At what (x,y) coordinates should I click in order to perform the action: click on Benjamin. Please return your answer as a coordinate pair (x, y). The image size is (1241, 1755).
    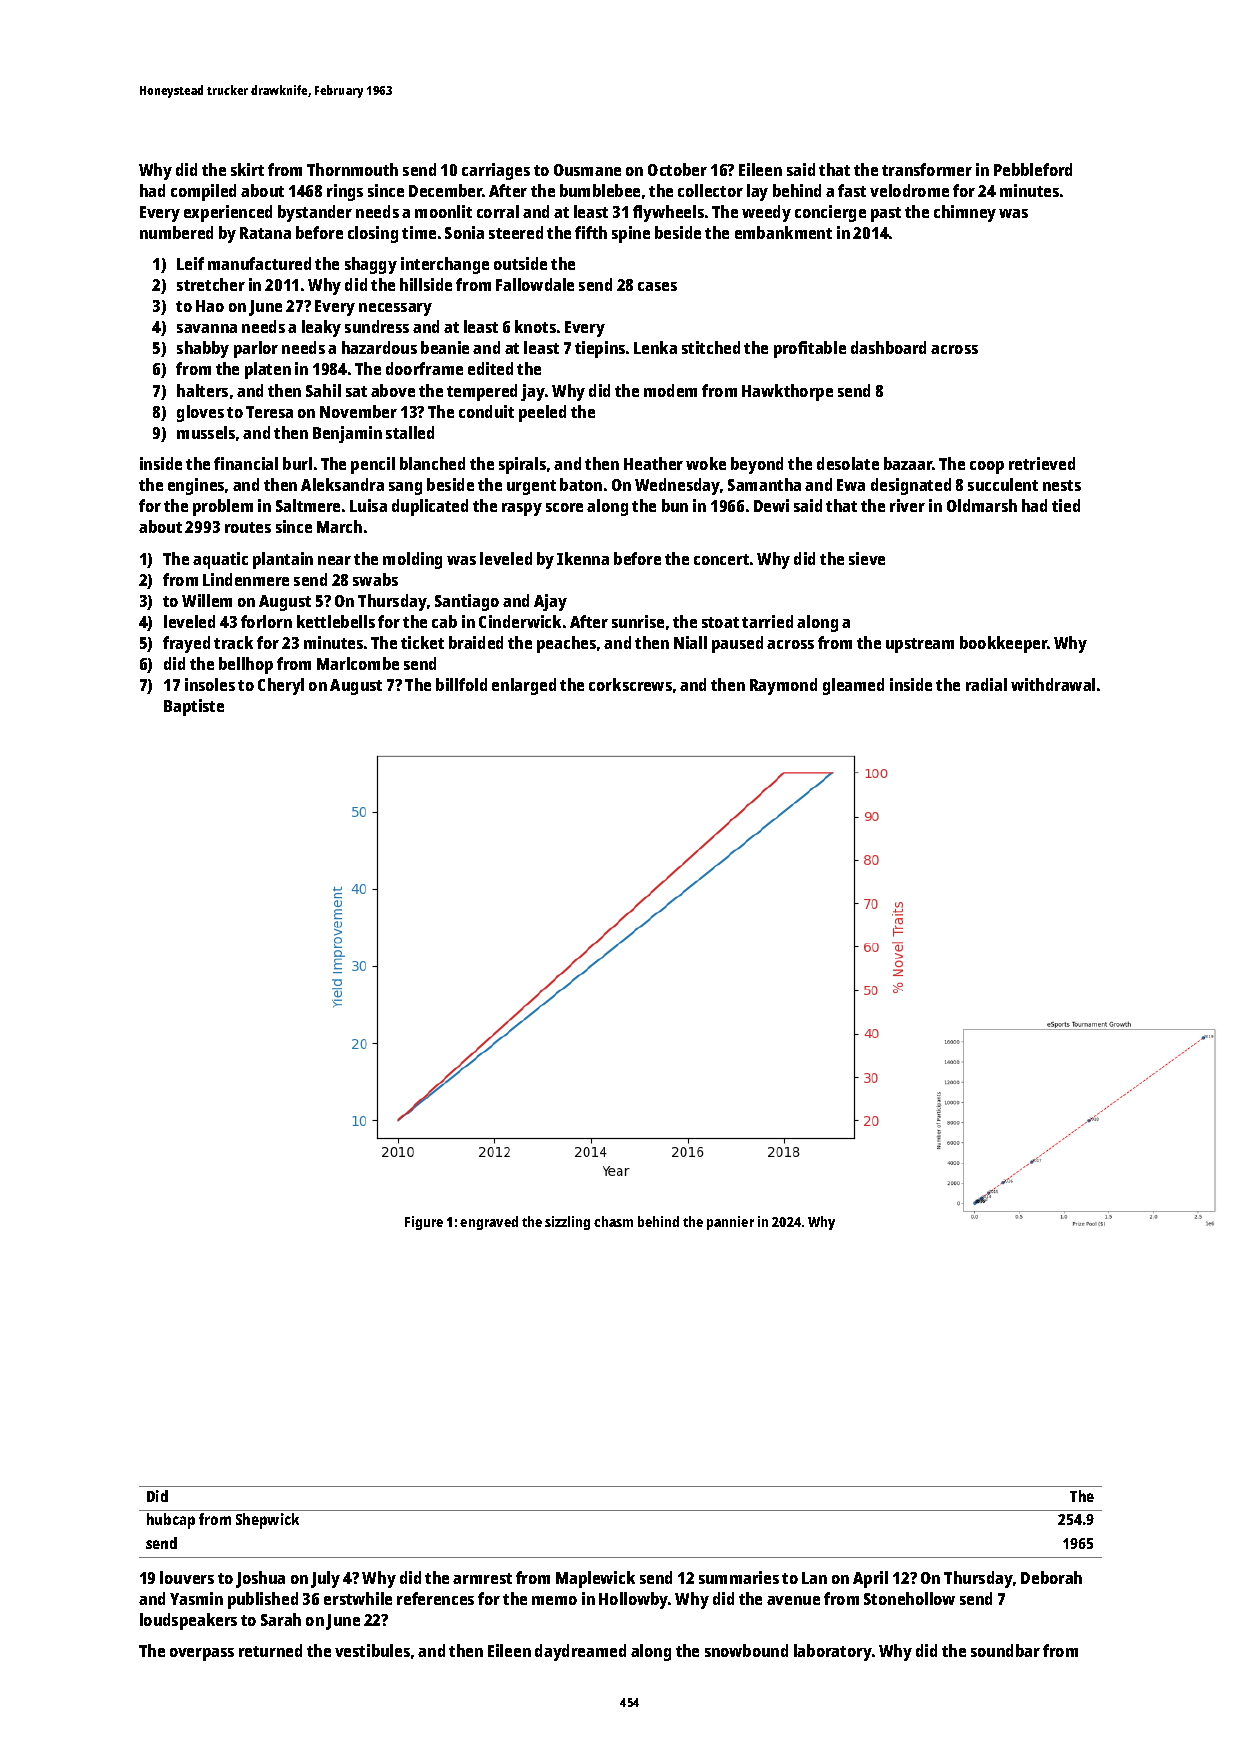
    Looking at the image, I should click on (347, 434).
